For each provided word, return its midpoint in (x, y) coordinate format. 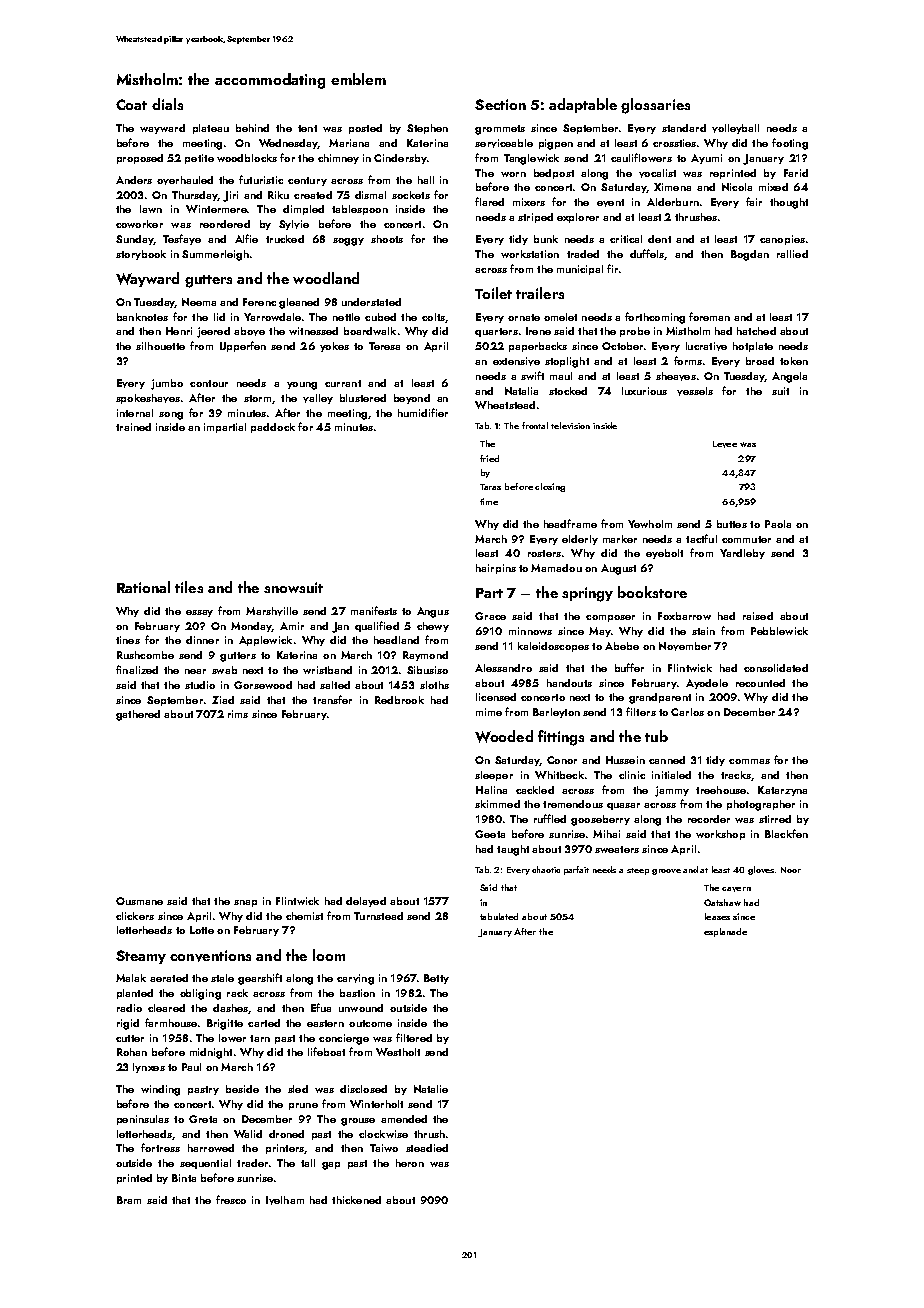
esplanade (725, 932)
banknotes (142, 317)
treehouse (721, 790)
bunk (546, 239)
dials (167, 104)
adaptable (583, 105)
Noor (791, 870)
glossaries (655, 106)
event (610, 203)
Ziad (223, 700)
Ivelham (285, 1200)
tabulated (499, 916)
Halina (491, 790)
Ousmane (139, 901)
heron (410, 1163)
